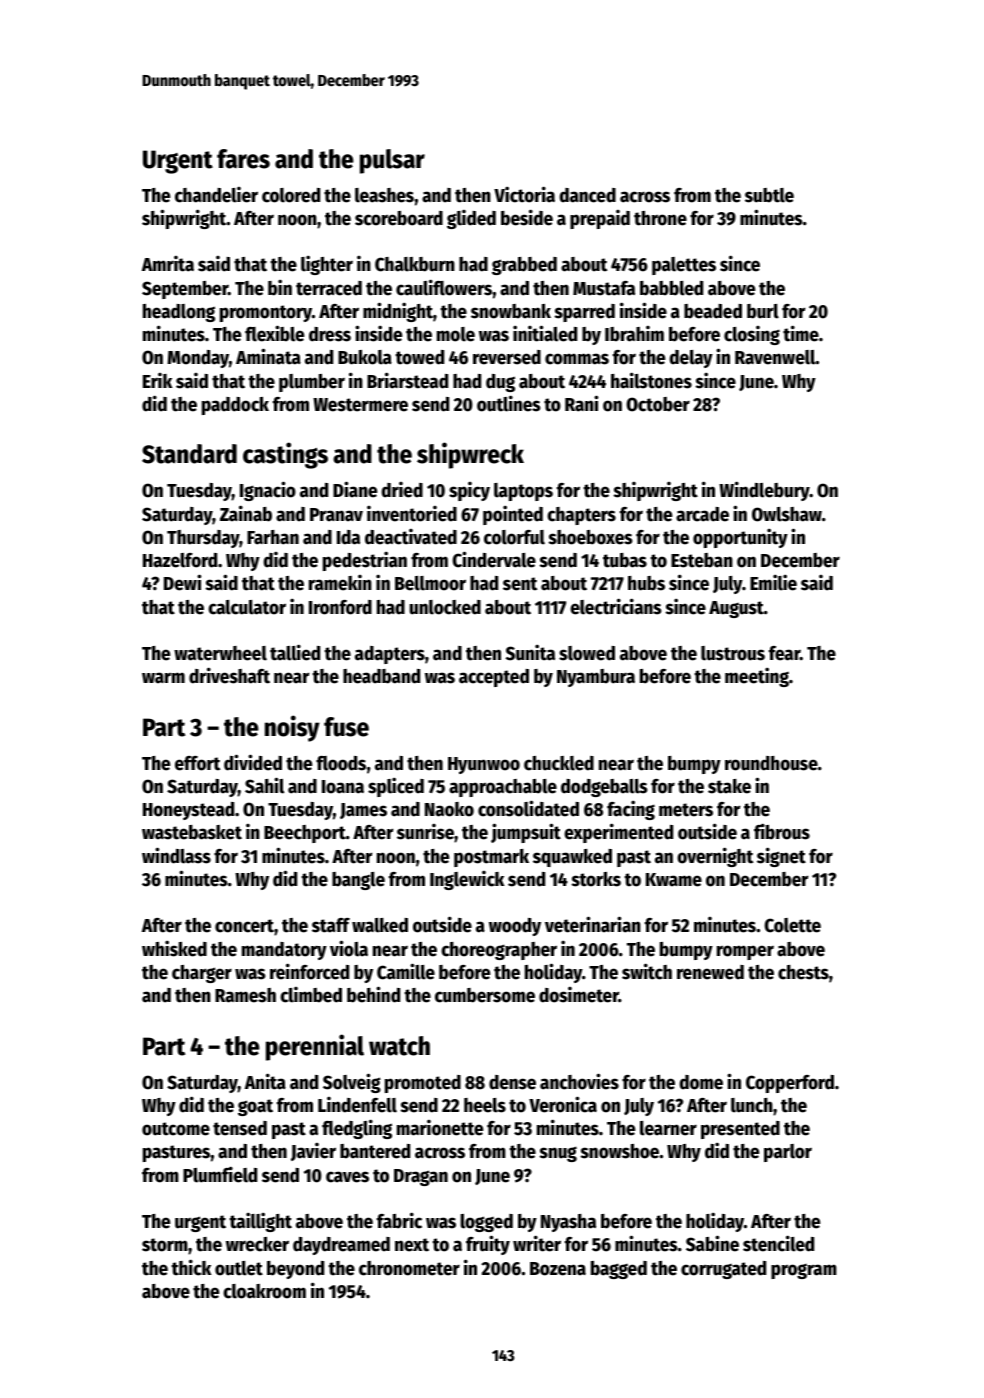 The width and height of the screenshot is (984, 1398). Describe the element at coordinates (352, 1083) in the screenshot. I see `Solveig` at that location.
